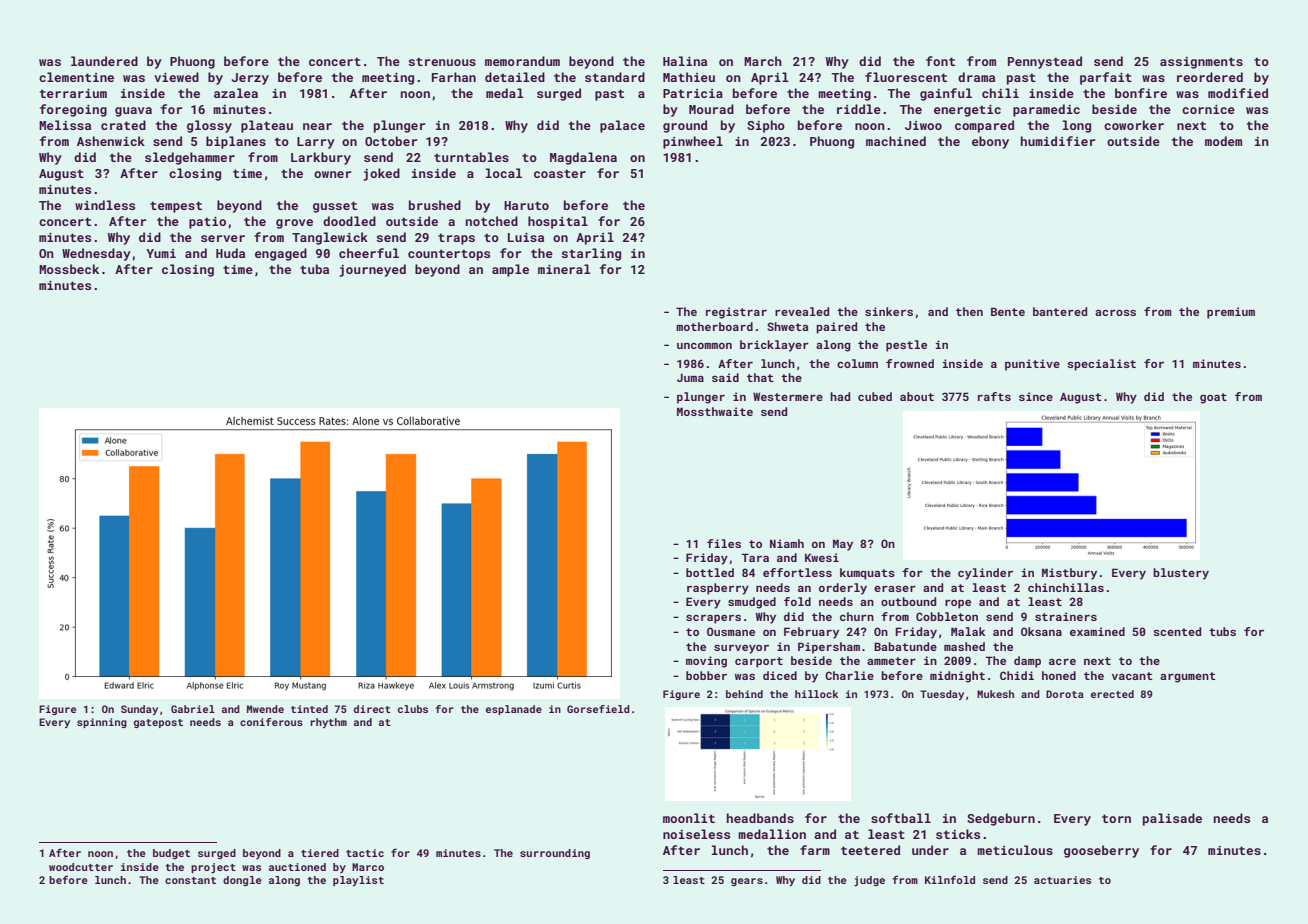 This screenshot has height=924, width=1308. Describe the element at coordinates (242, 881) in the screenshot. I see `dongle` at that location.
